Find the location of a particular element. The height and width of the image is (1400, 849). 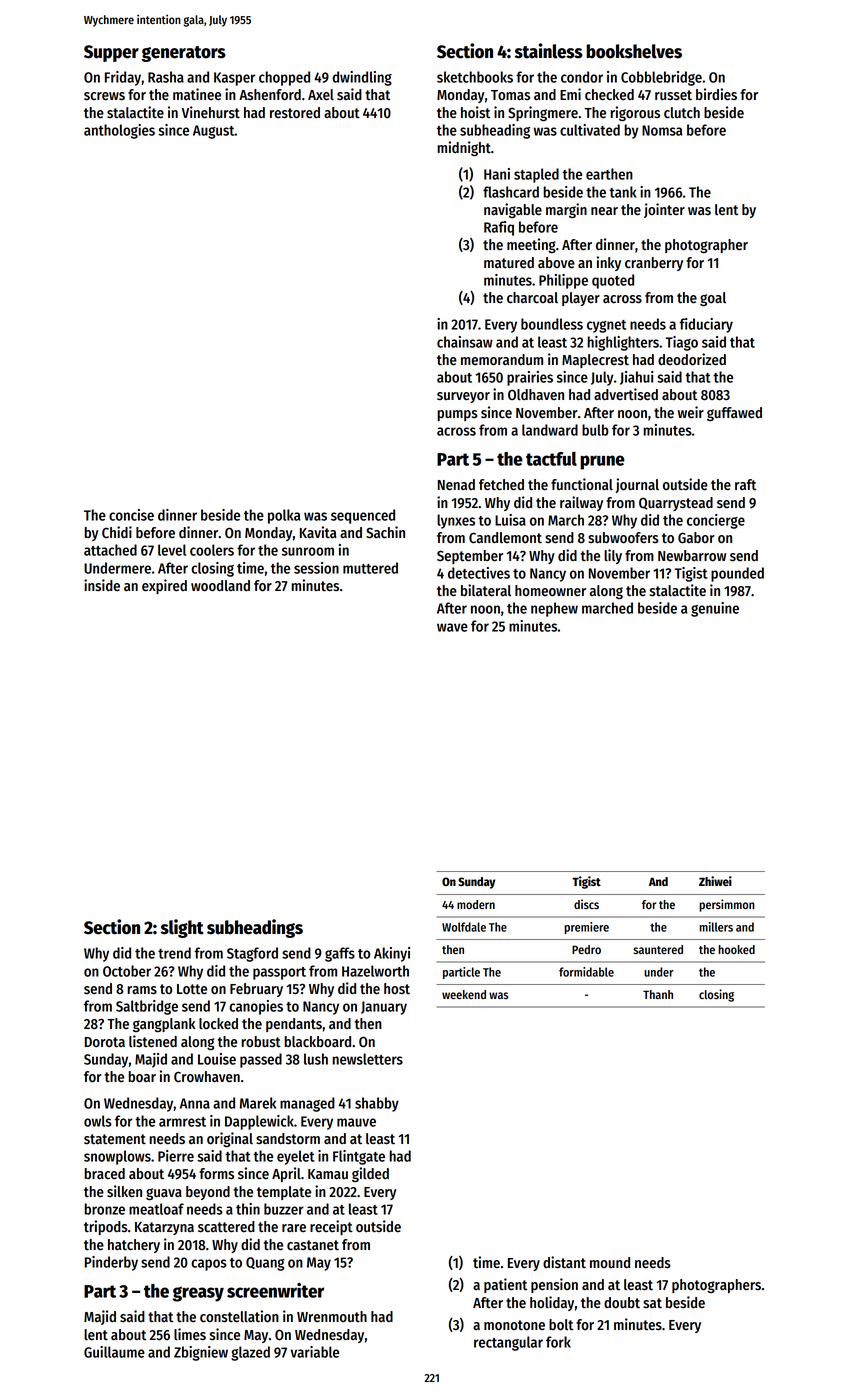

August is located at coordinates (214, 132).
